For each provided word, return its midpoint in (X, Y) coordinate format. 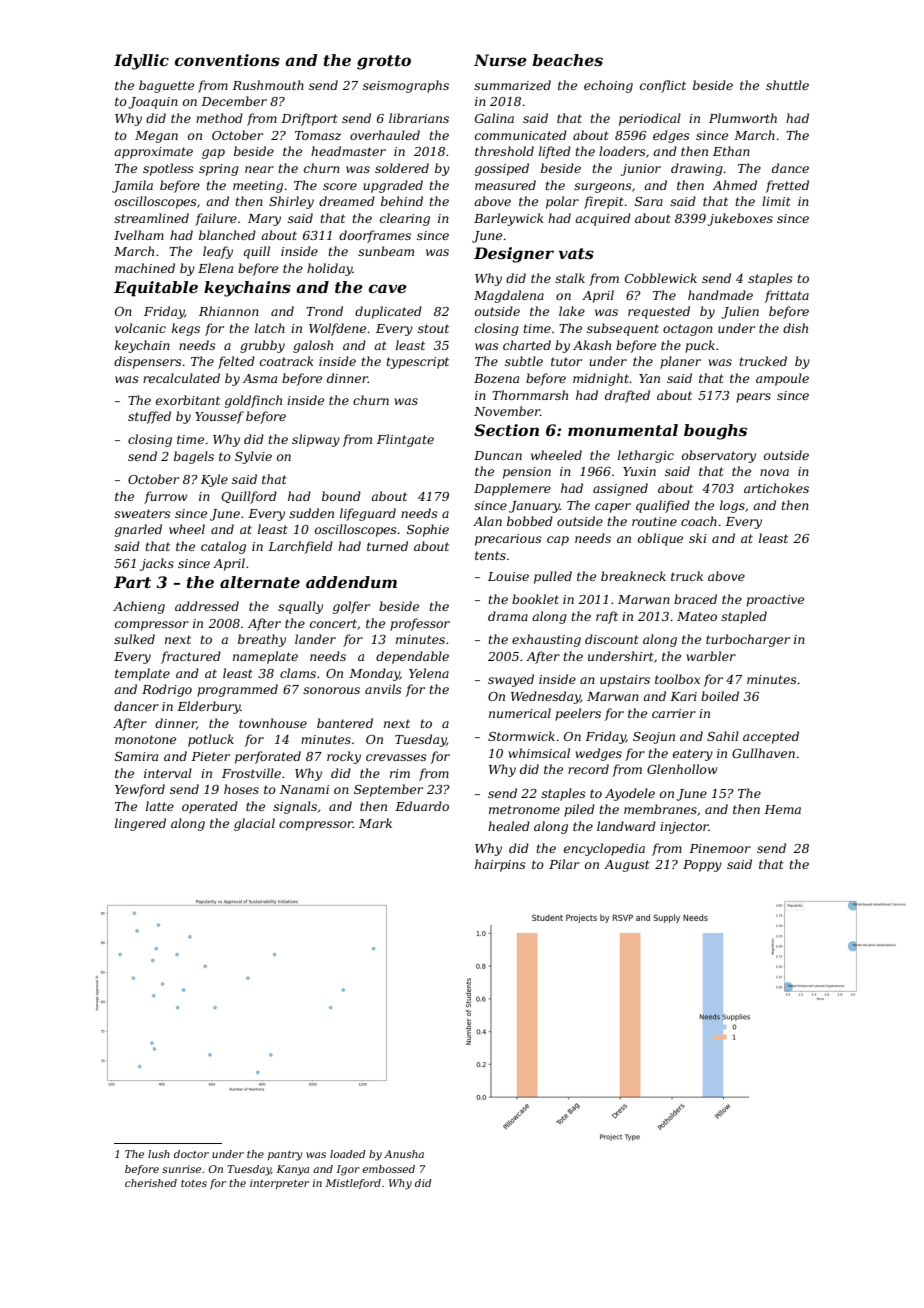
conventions (227, 60)
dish (795, 328)
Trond (324, 311)
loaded (348, 1154)
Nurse (500, 60)
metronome (524, 809)
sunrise (181, 1169)
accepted (771, 737)
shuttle (787, 85)
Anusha (404, 1154)
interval (168, 773)
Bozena (496, 379)
